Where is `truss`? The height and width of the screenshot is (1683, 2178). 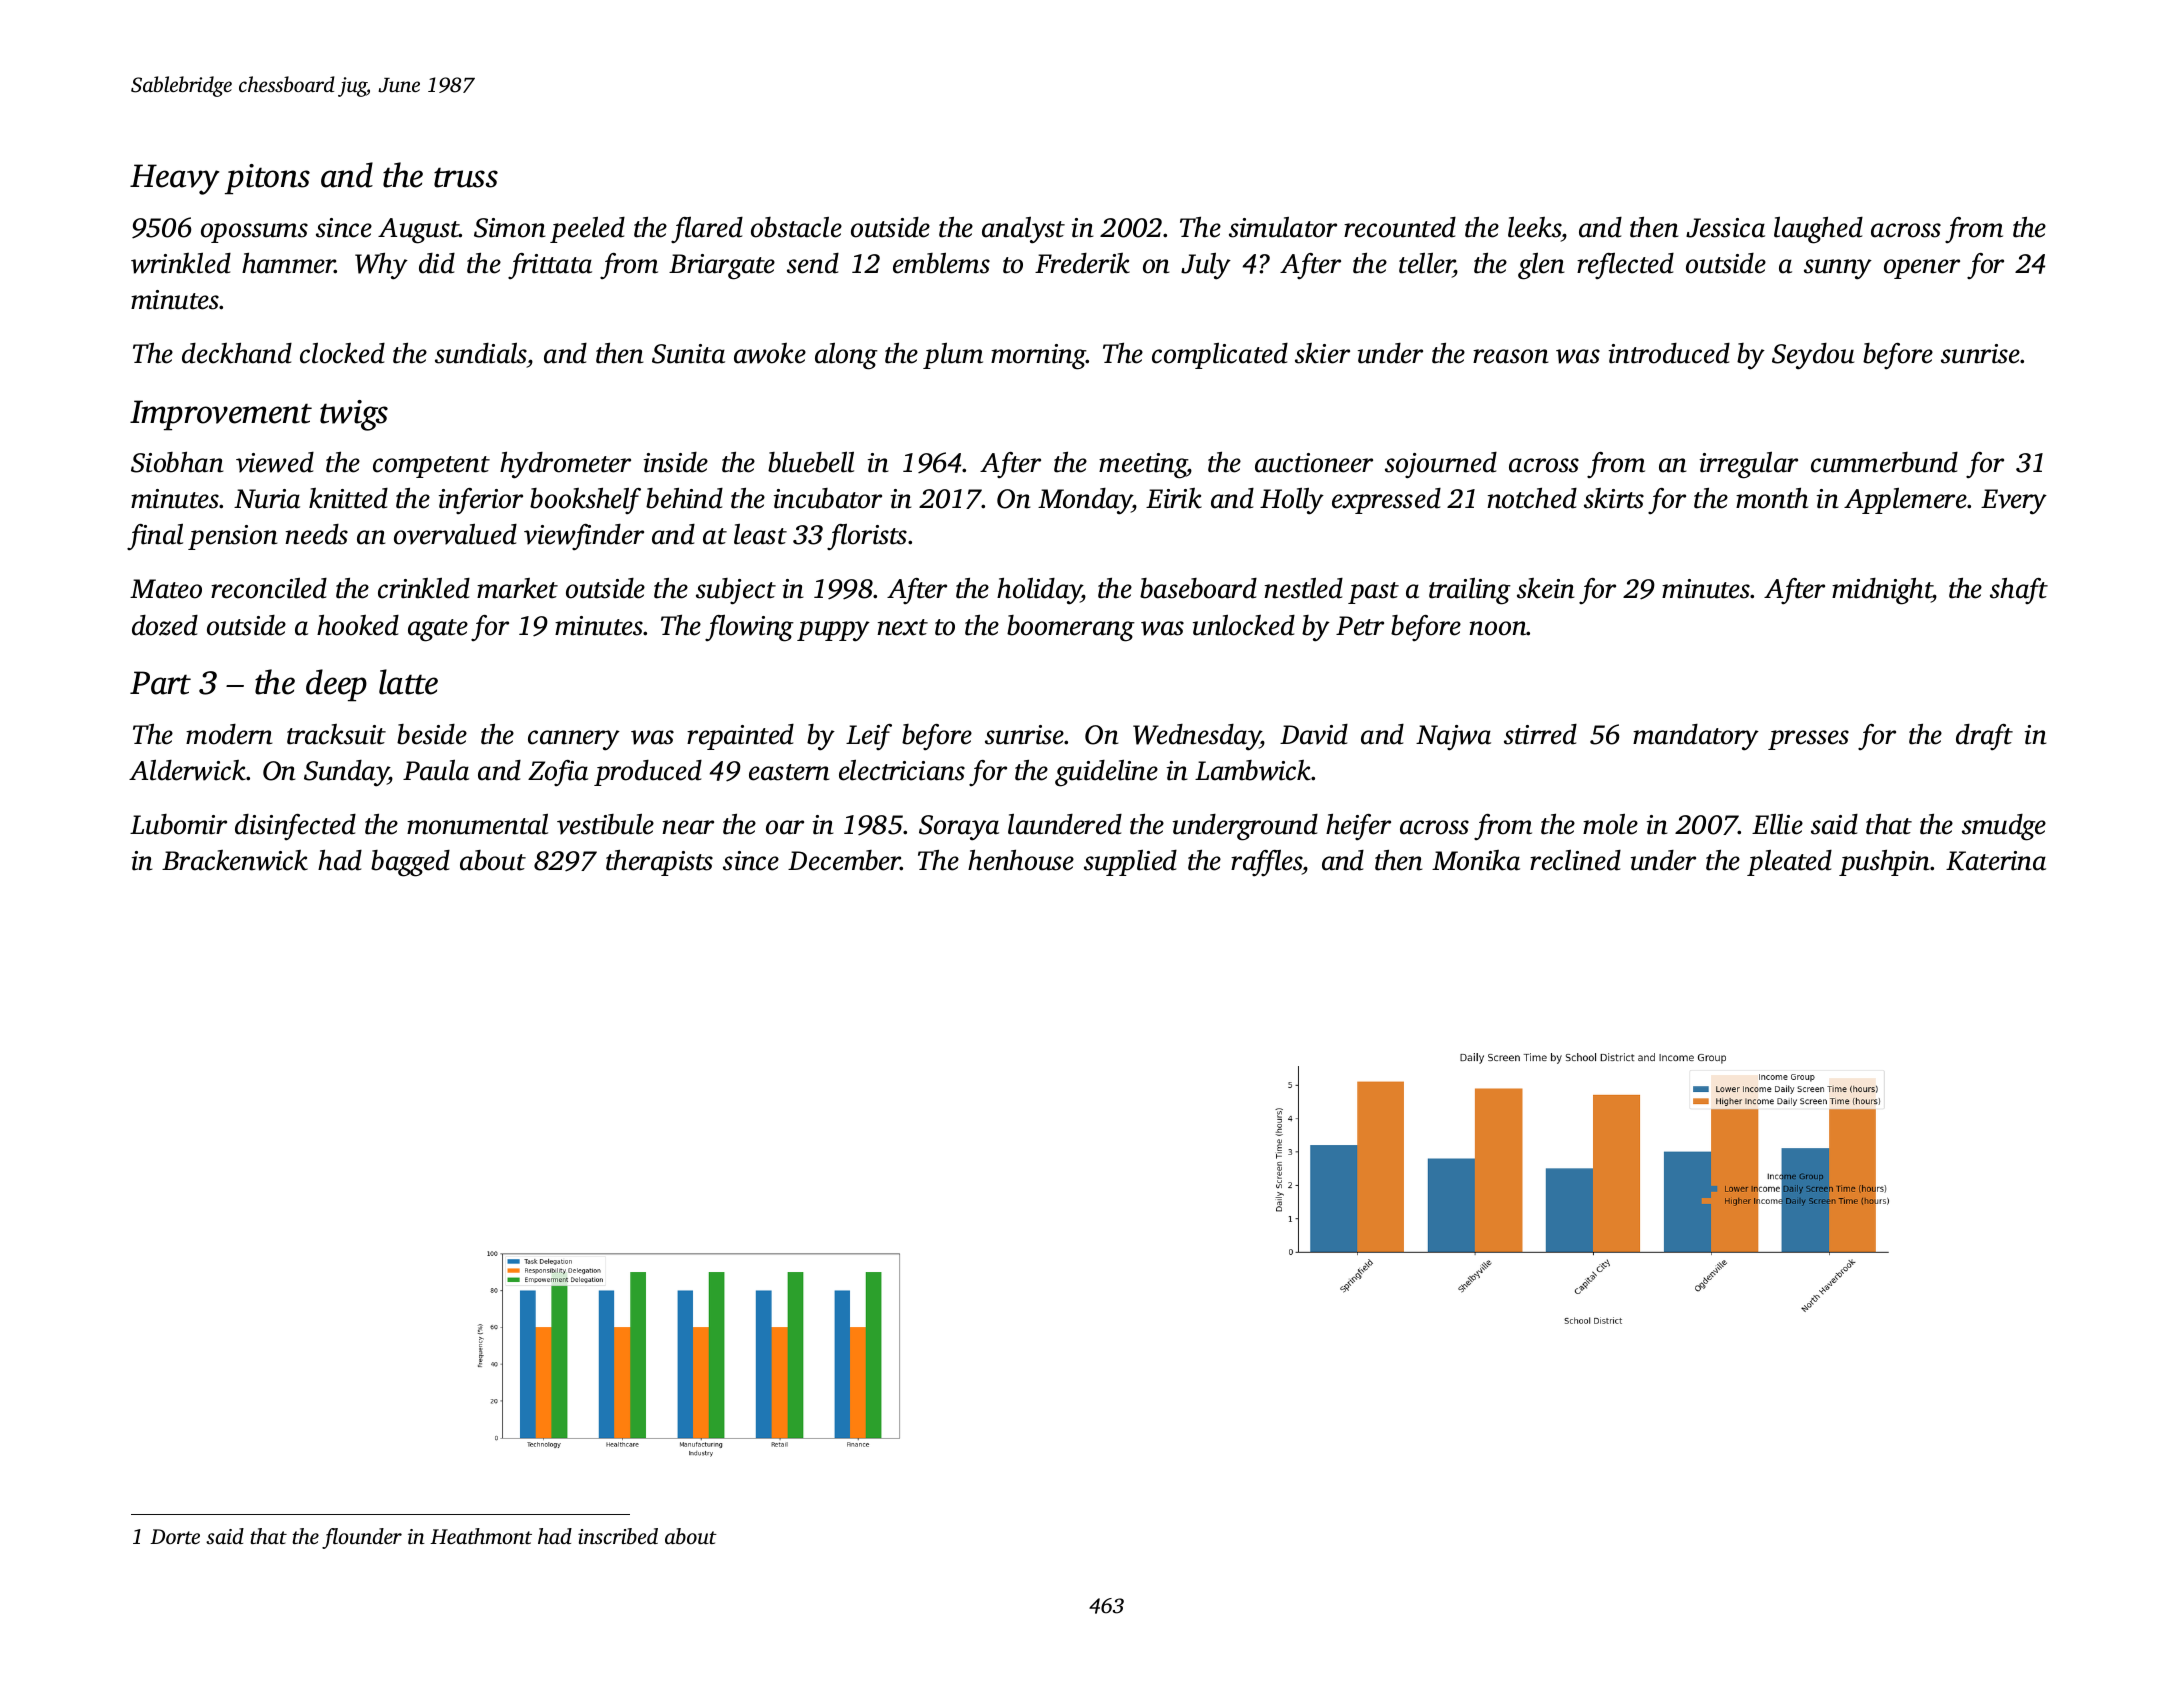
truss is located at coordinates (466, 177).
